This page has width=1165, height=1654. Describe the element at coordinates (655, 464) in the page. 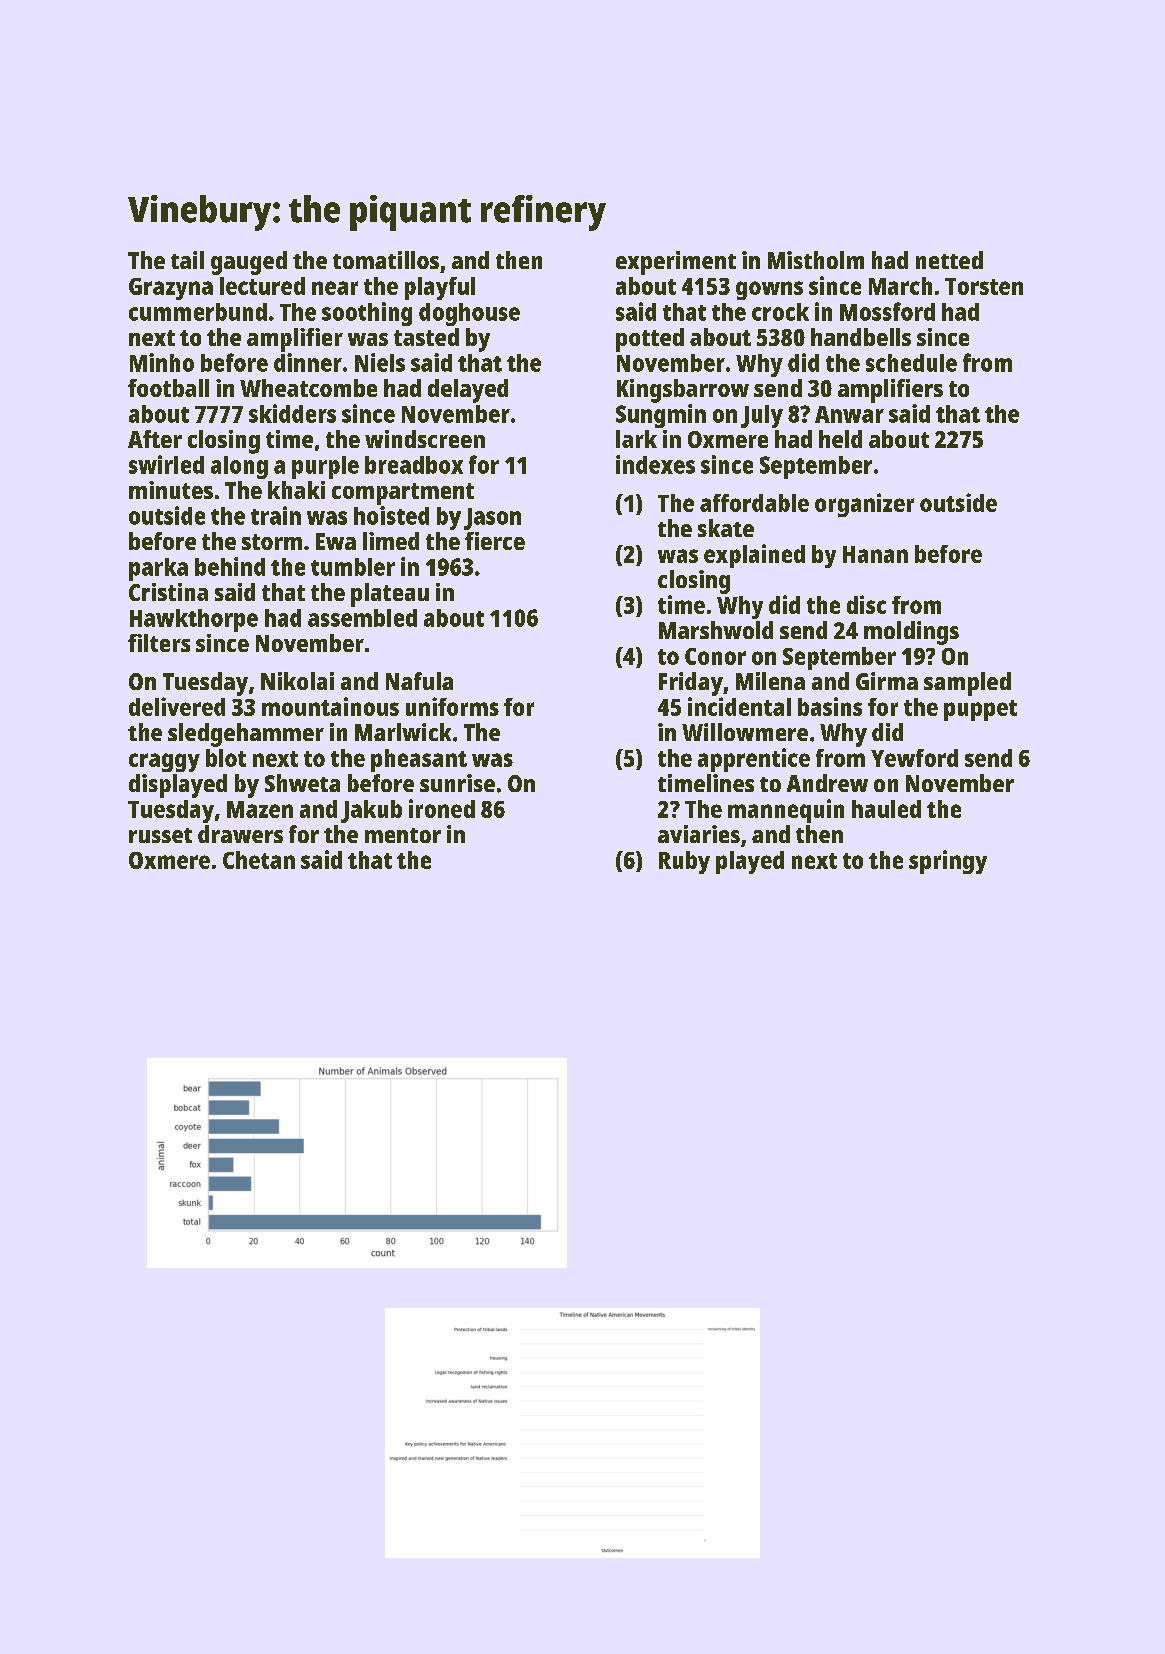

I see `indexes` at that location.
